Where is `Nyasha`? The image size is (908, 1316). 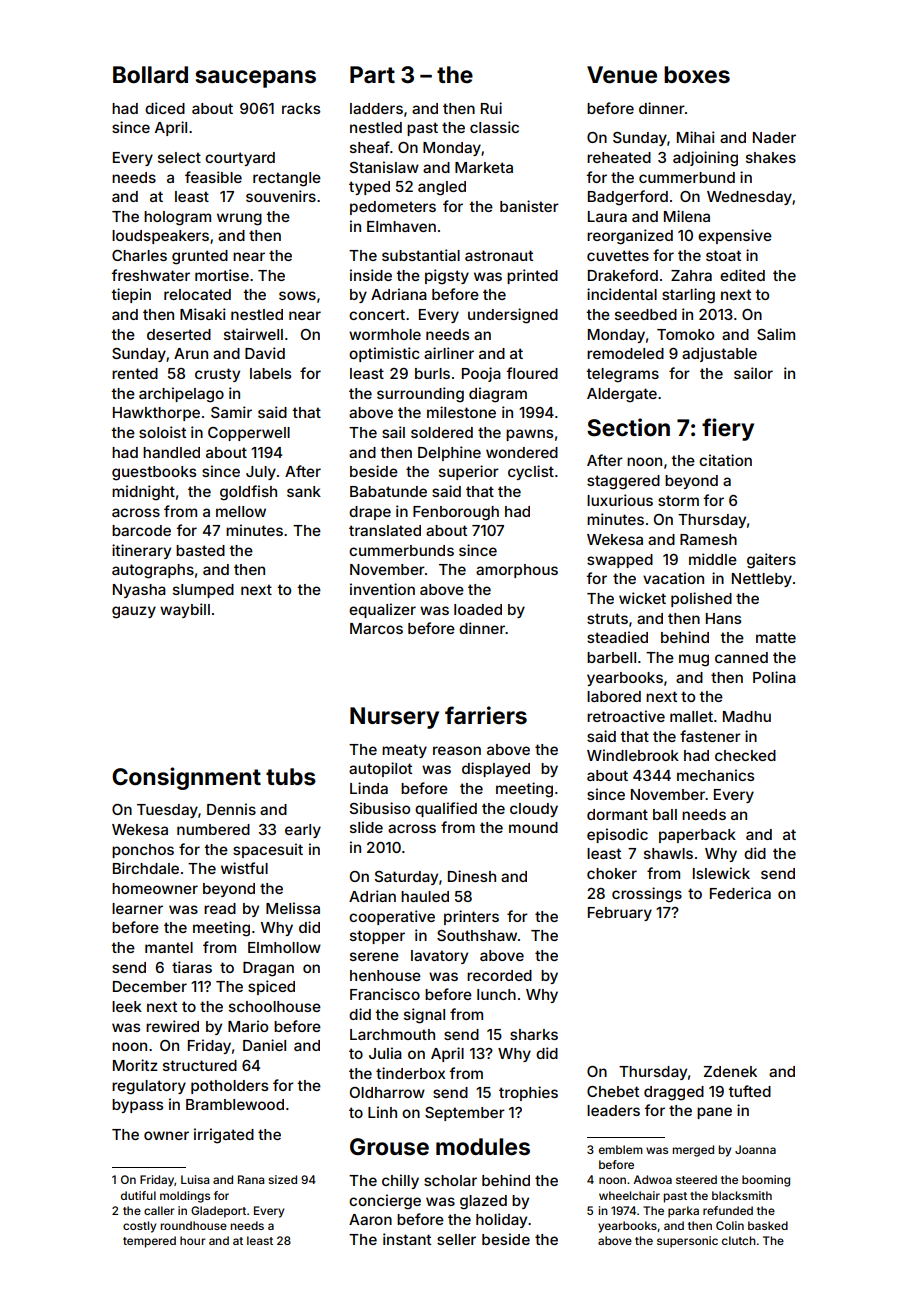 Nyasha is located at coordinates (139, 591).
